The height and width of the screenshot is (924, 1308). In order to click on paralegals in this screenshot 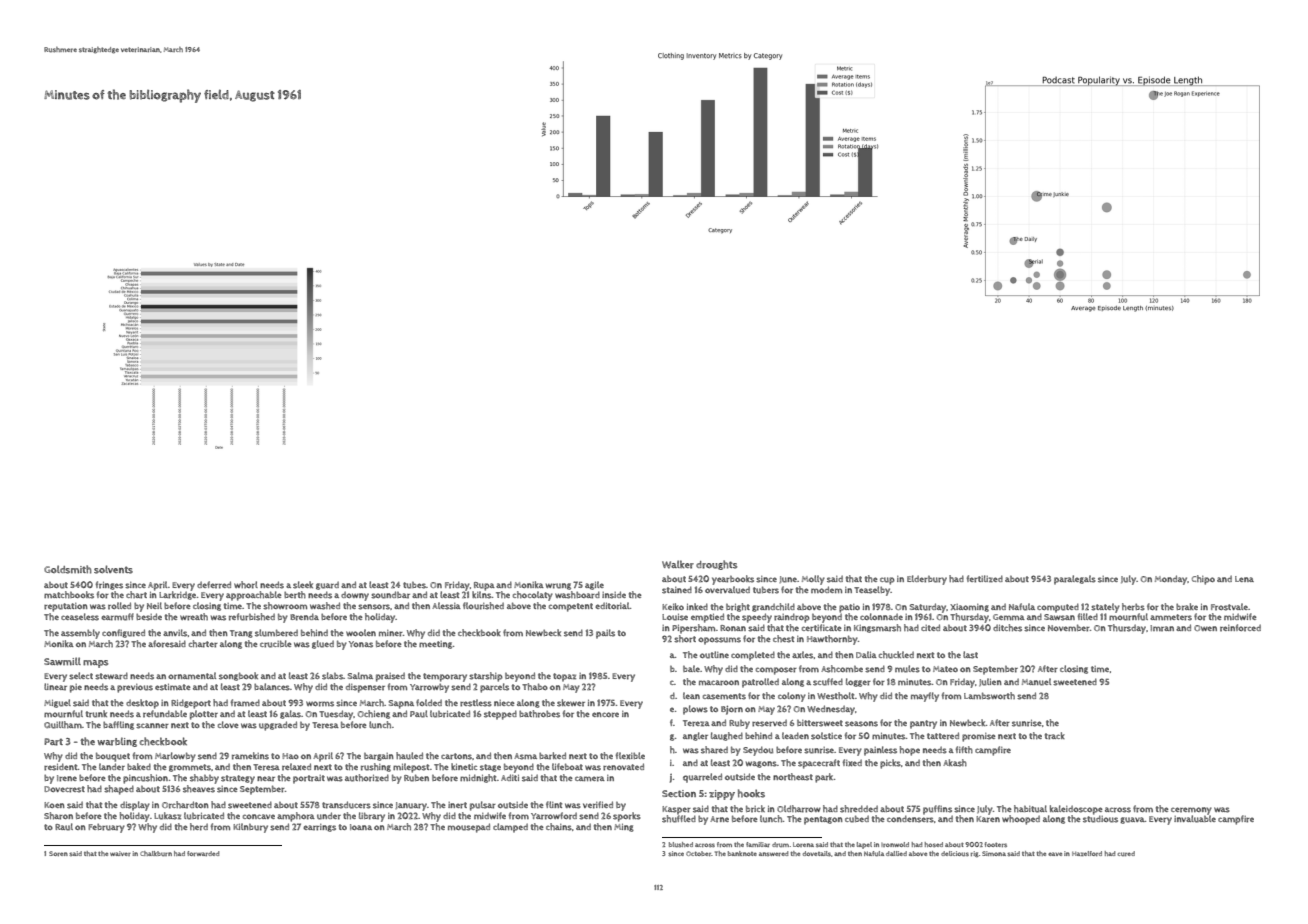, I will do `click(1075, 580)`.
